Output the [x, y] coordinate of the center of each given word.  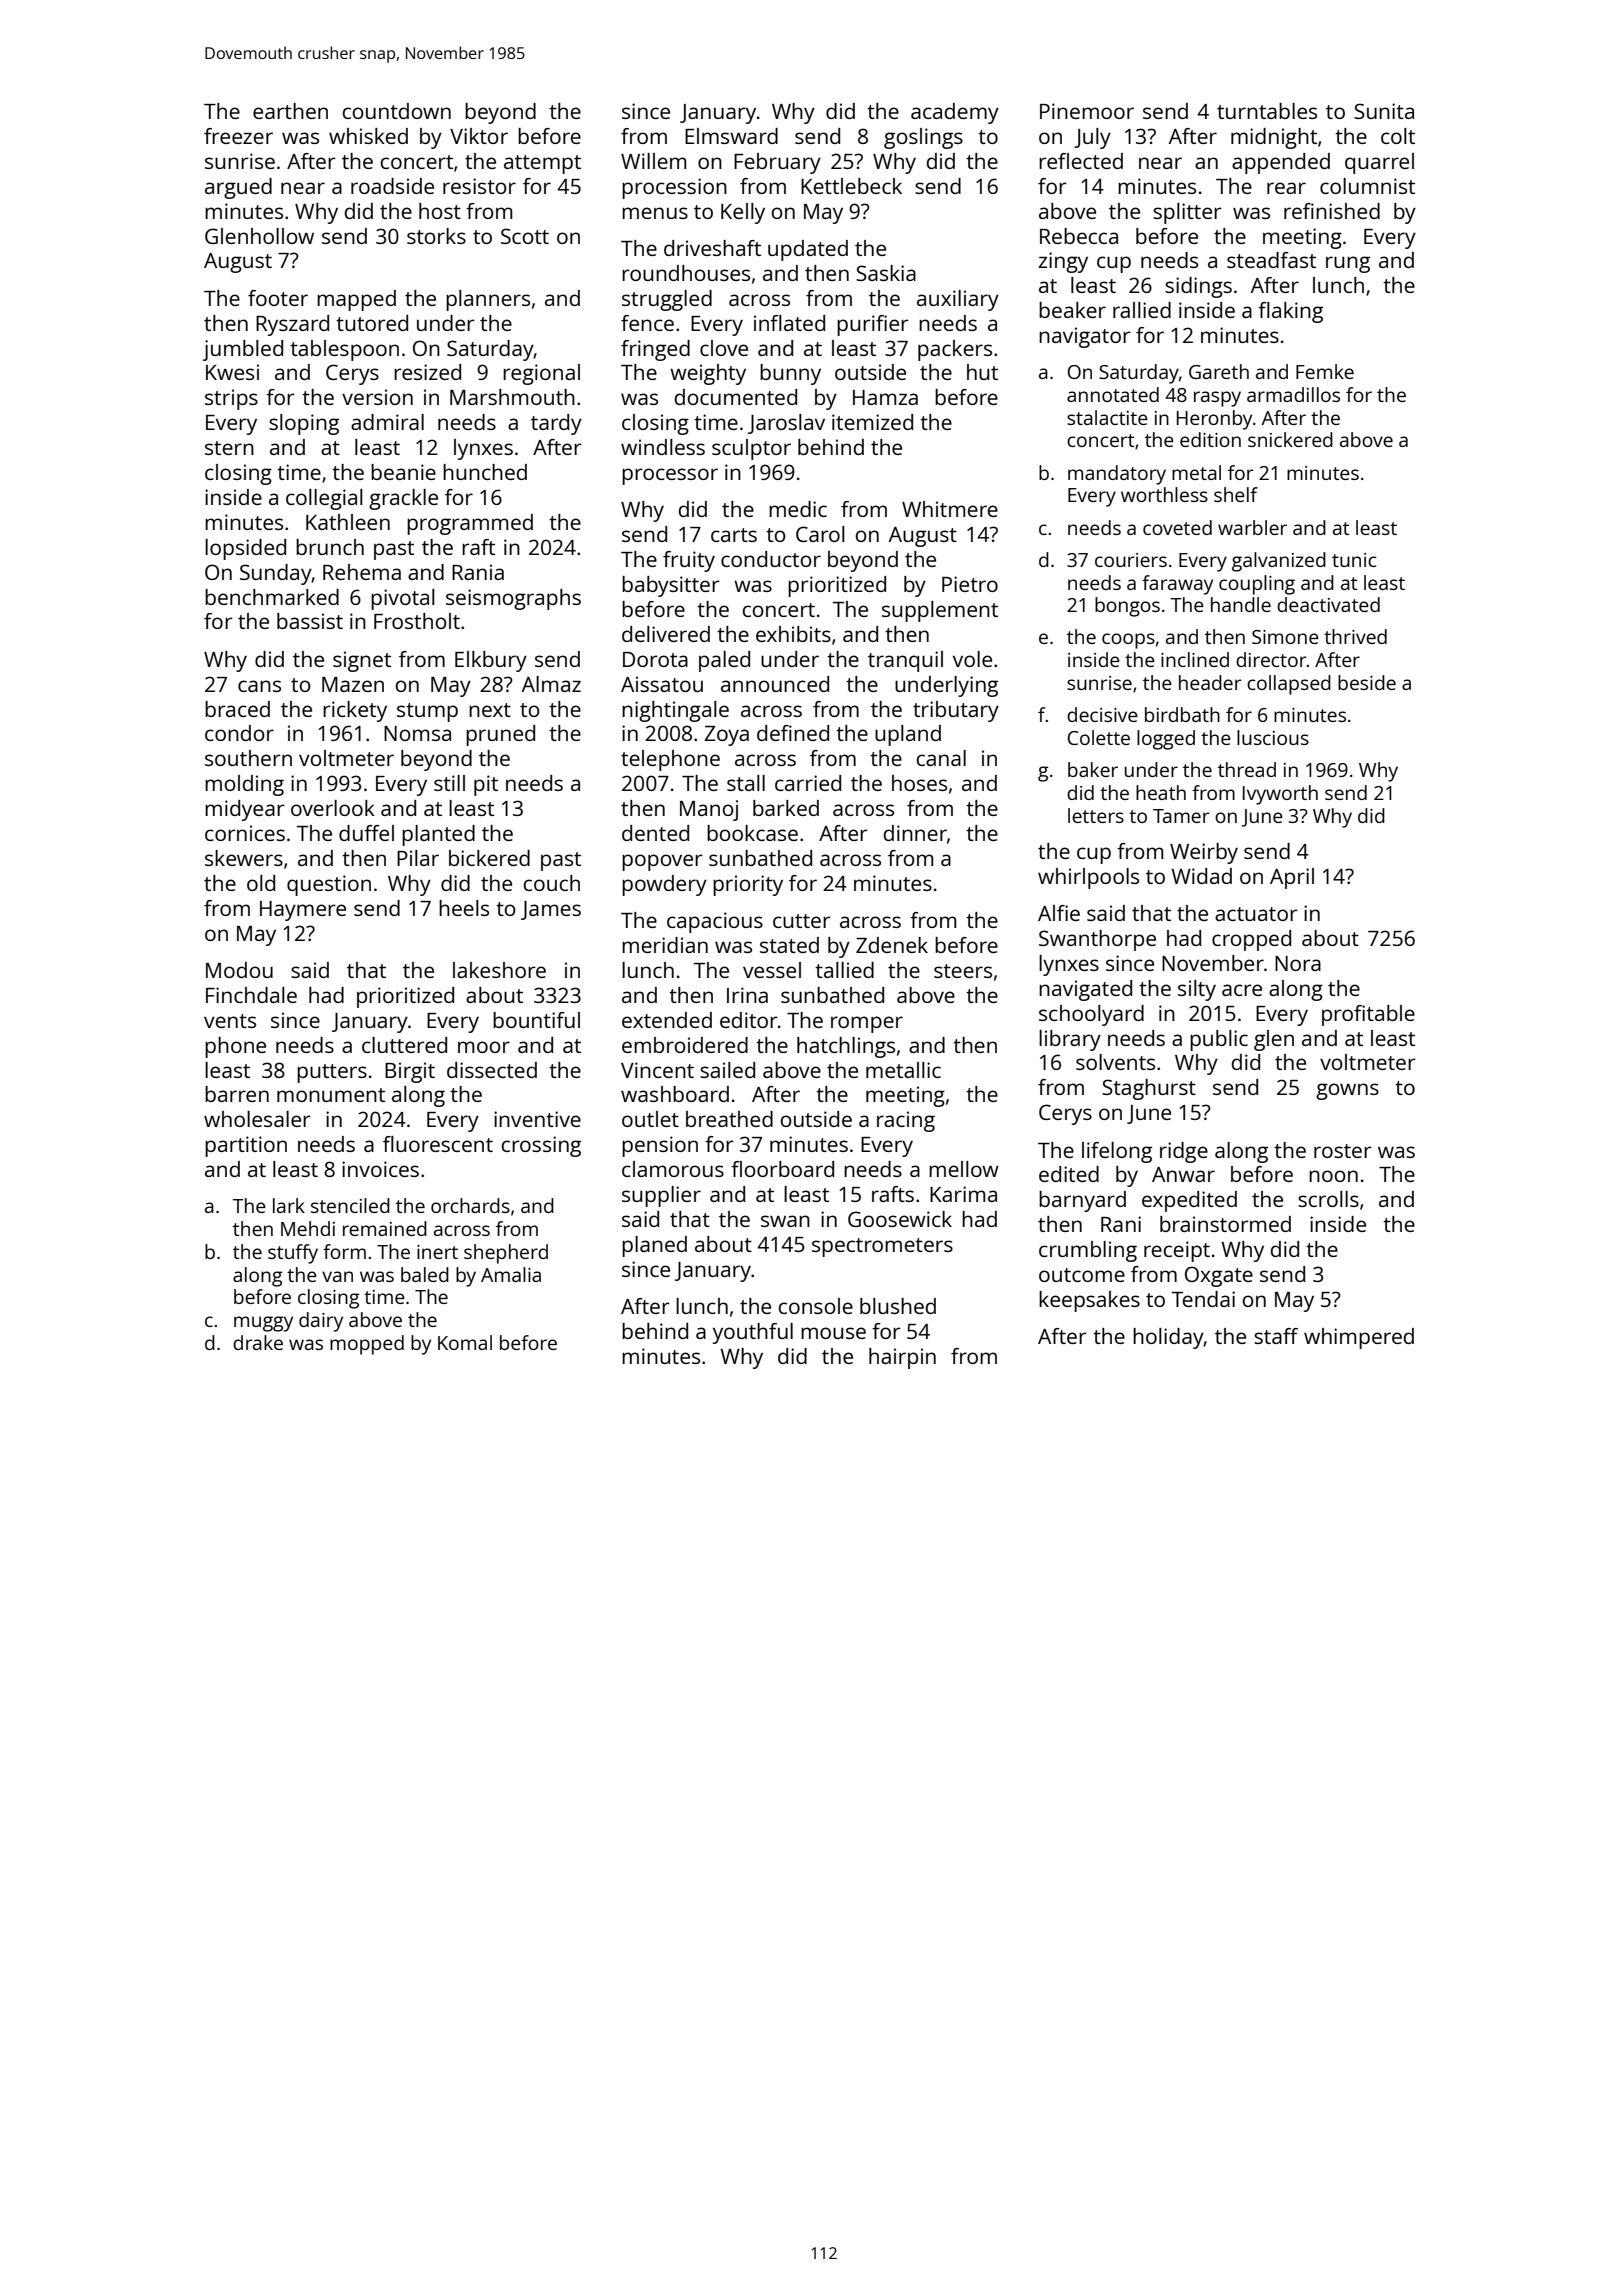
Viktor [479, 136]
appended [1281, 163]
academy [955, 113]
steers [963, 971]
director [1271, 659]
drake [258, 1342]
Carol [820, 534]
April [1292, 878]
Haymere [303, 911]
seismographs [513, 599]
